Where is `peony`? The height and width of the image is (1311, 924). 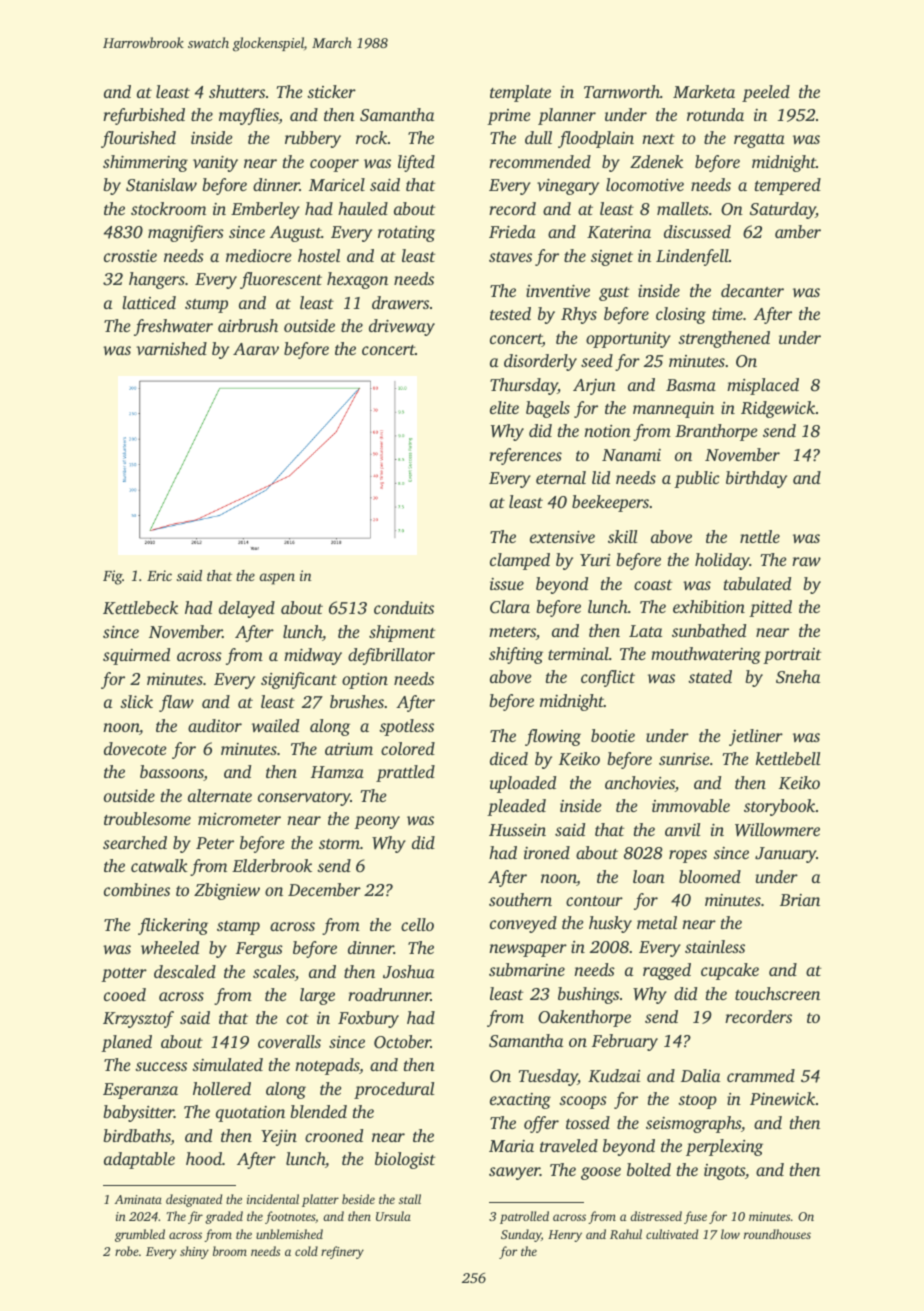 peony is located at coordinates (377, 822).
